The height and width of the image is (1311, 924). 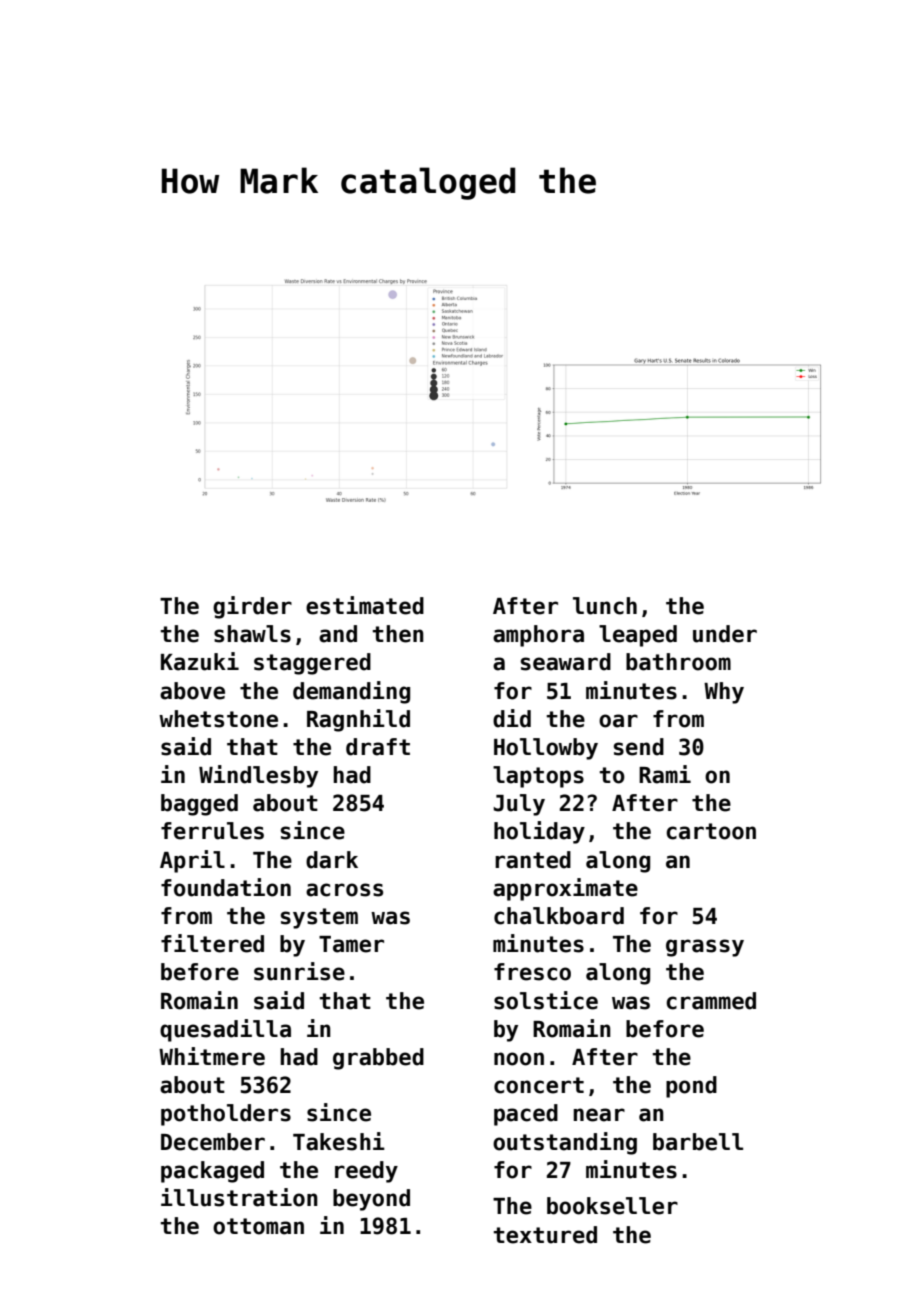 I want to click on sunrise, so click(x=299, y=971).
